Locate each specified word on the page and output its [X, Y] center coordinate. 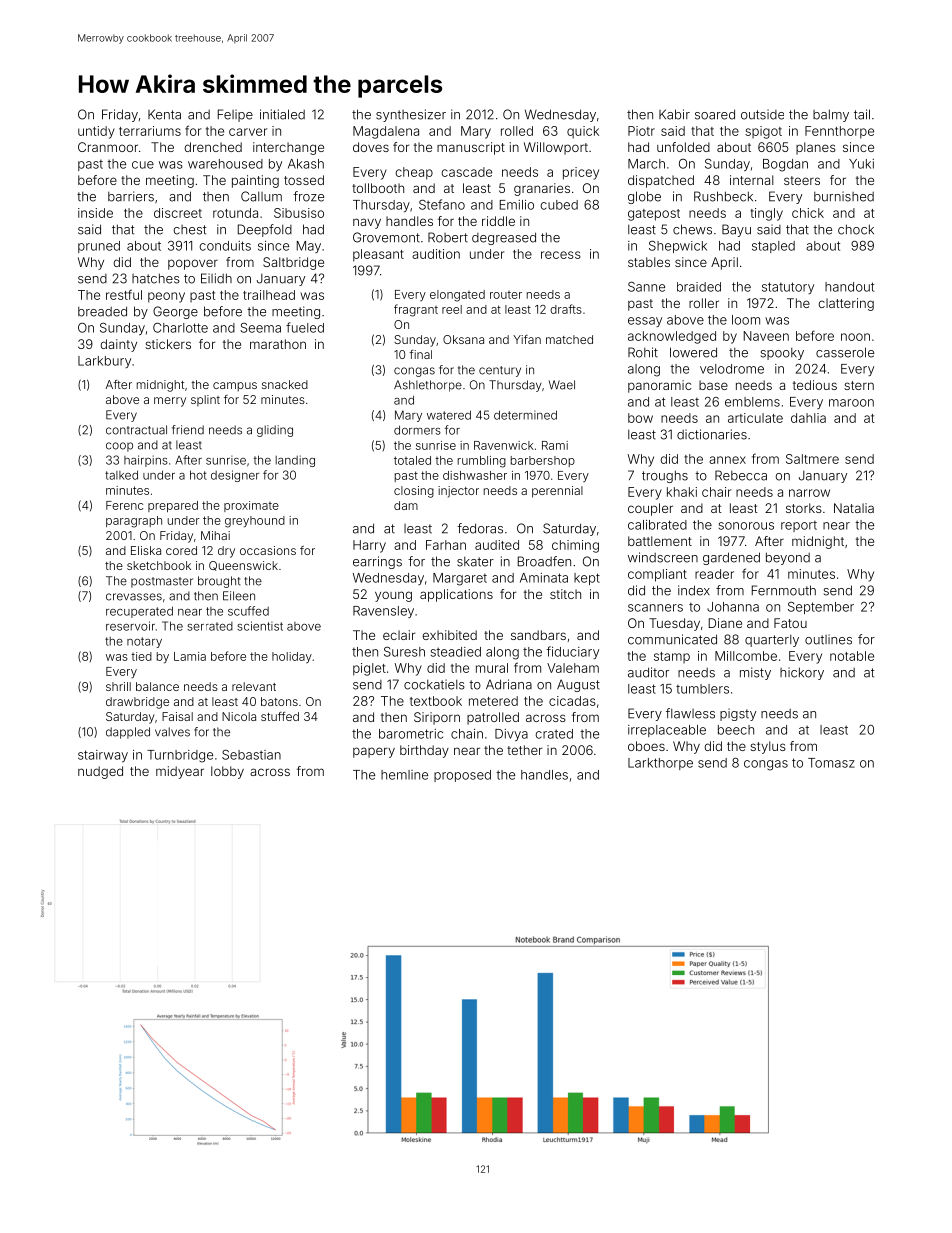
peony [166, 297]
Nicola [239, 716]
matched [569, 339]
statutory [788, 288]
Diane [725, 623]
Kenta [164, 114]
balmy [831, 115]
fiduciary [572, 652]
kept [587, 579]
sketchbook [159, 565]
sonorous [746, 526]
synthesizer [411, 115]
